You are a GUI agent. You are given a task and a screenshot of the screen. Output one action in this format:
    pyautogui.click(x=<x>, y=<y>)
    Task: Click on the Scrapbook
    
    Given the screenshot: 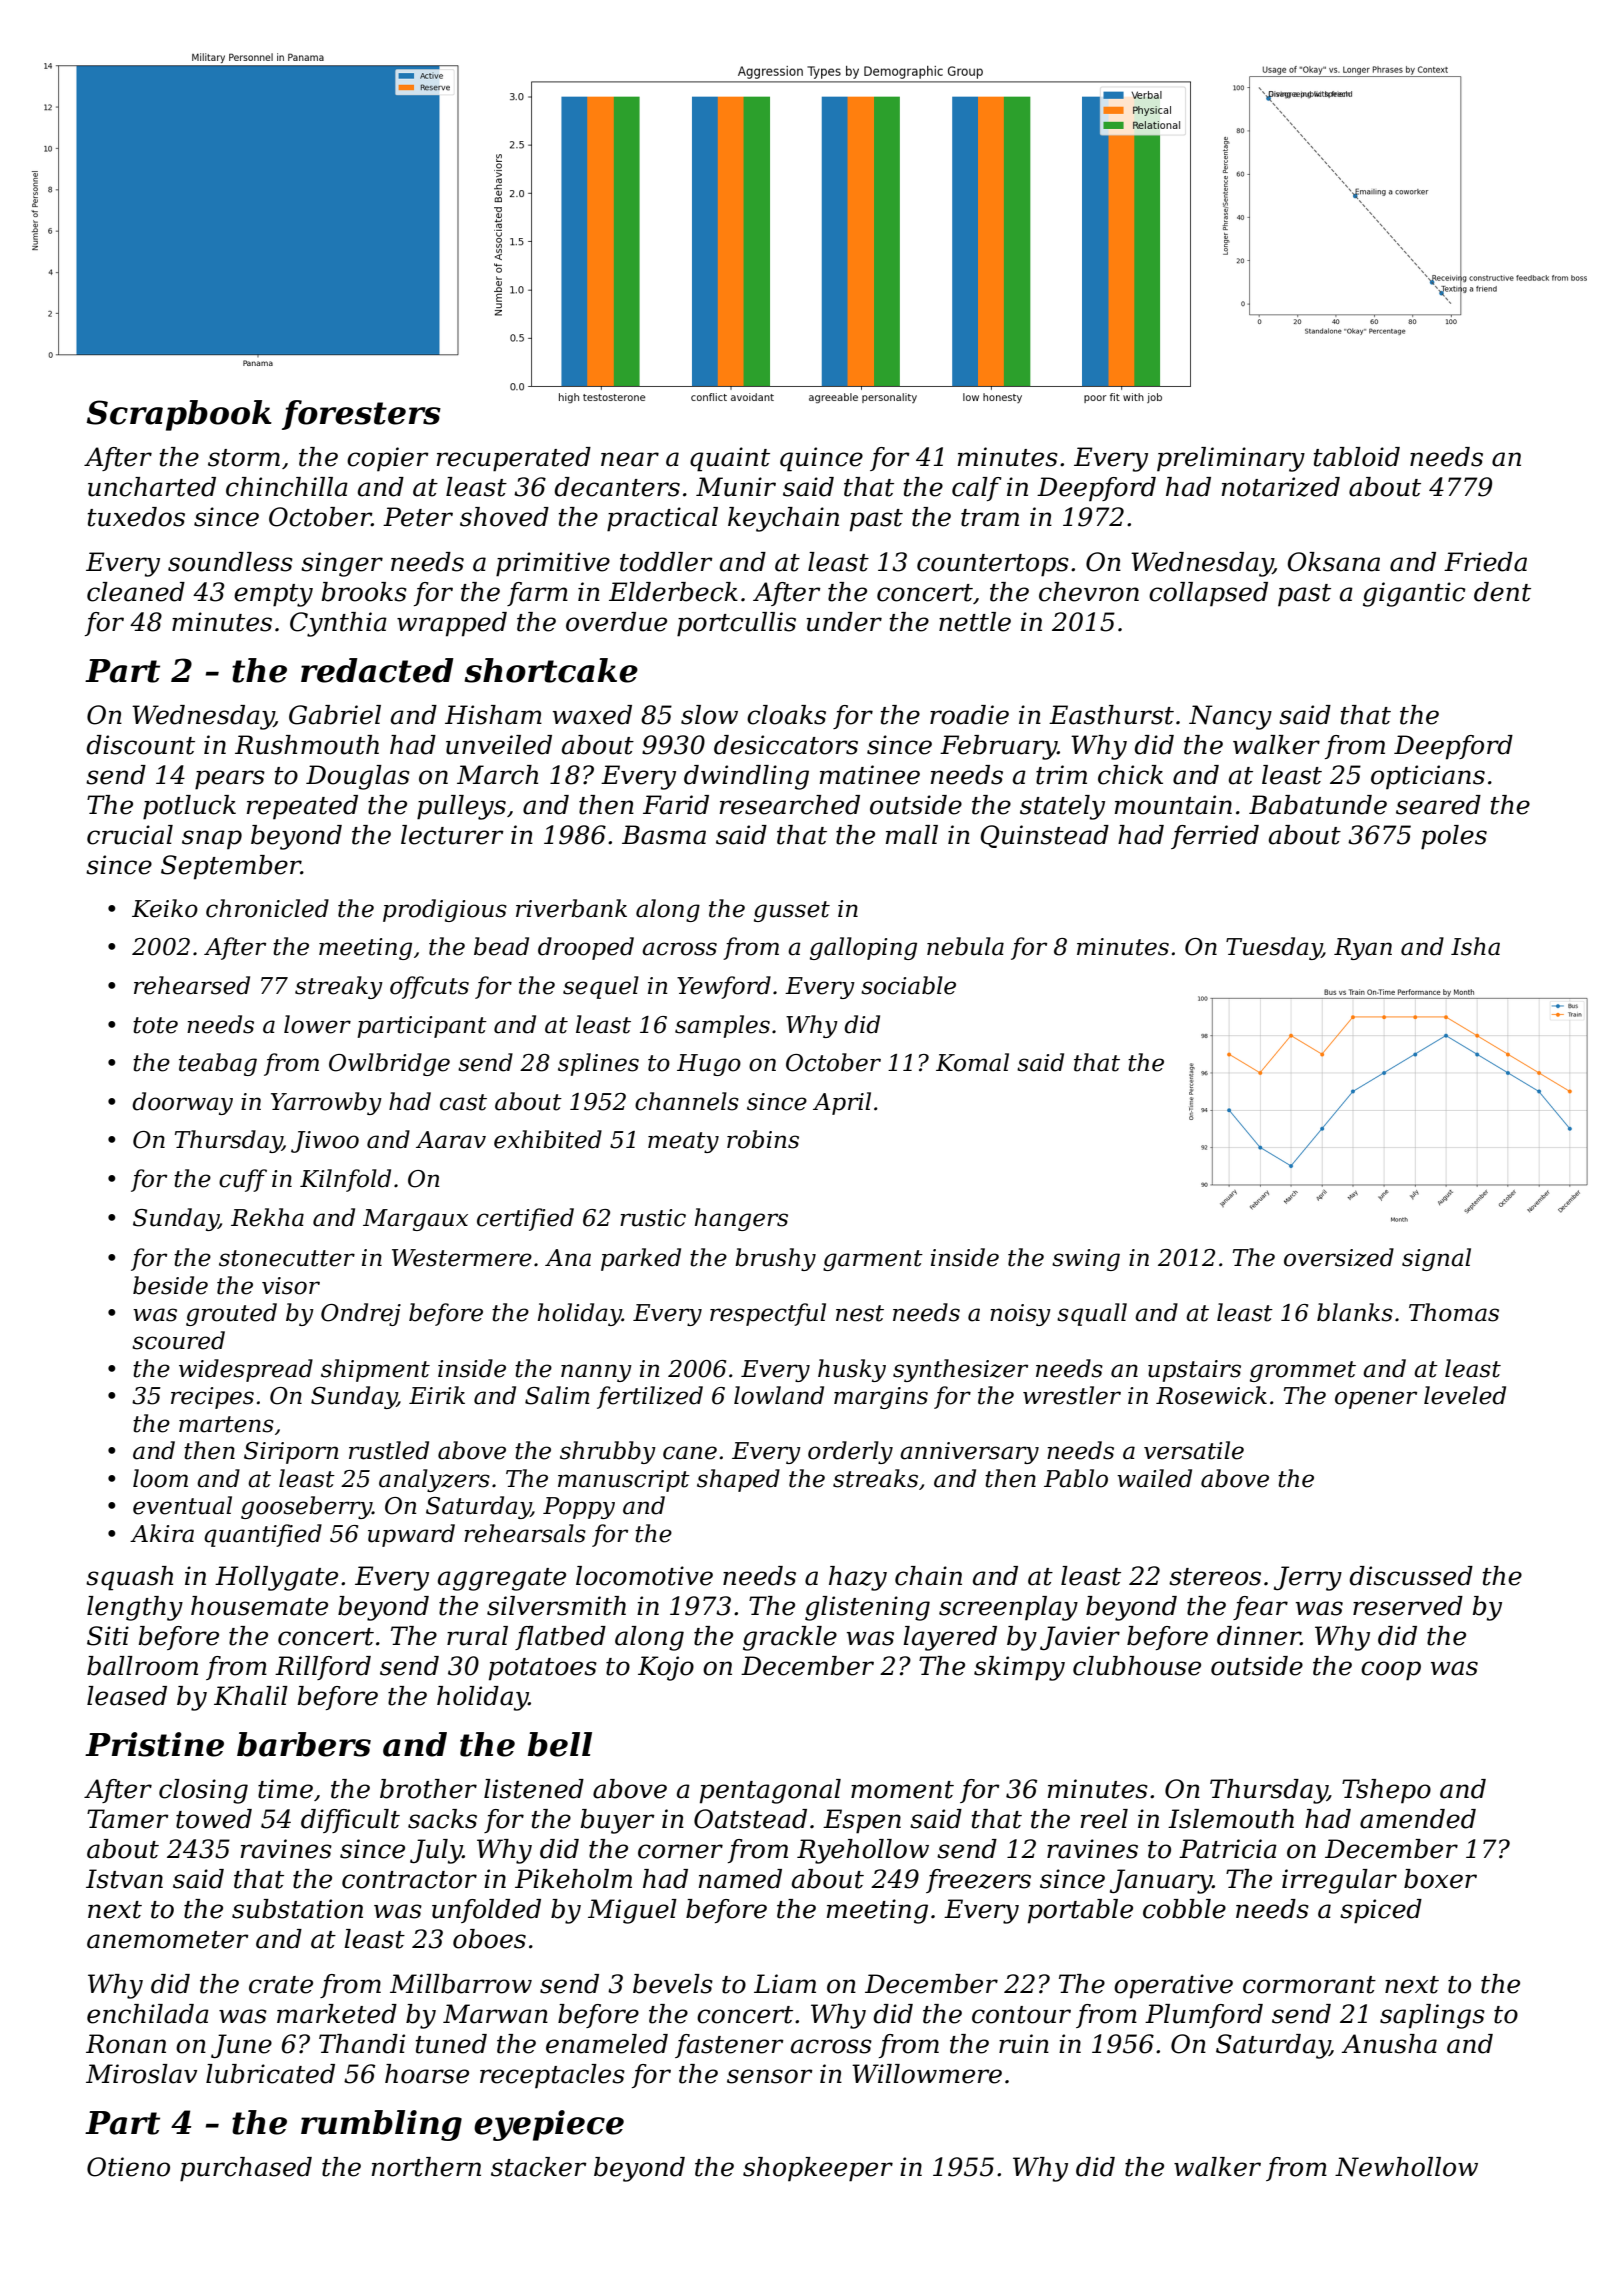 What is the action you would take?
    pyautogui.click(x=179, y=415)
